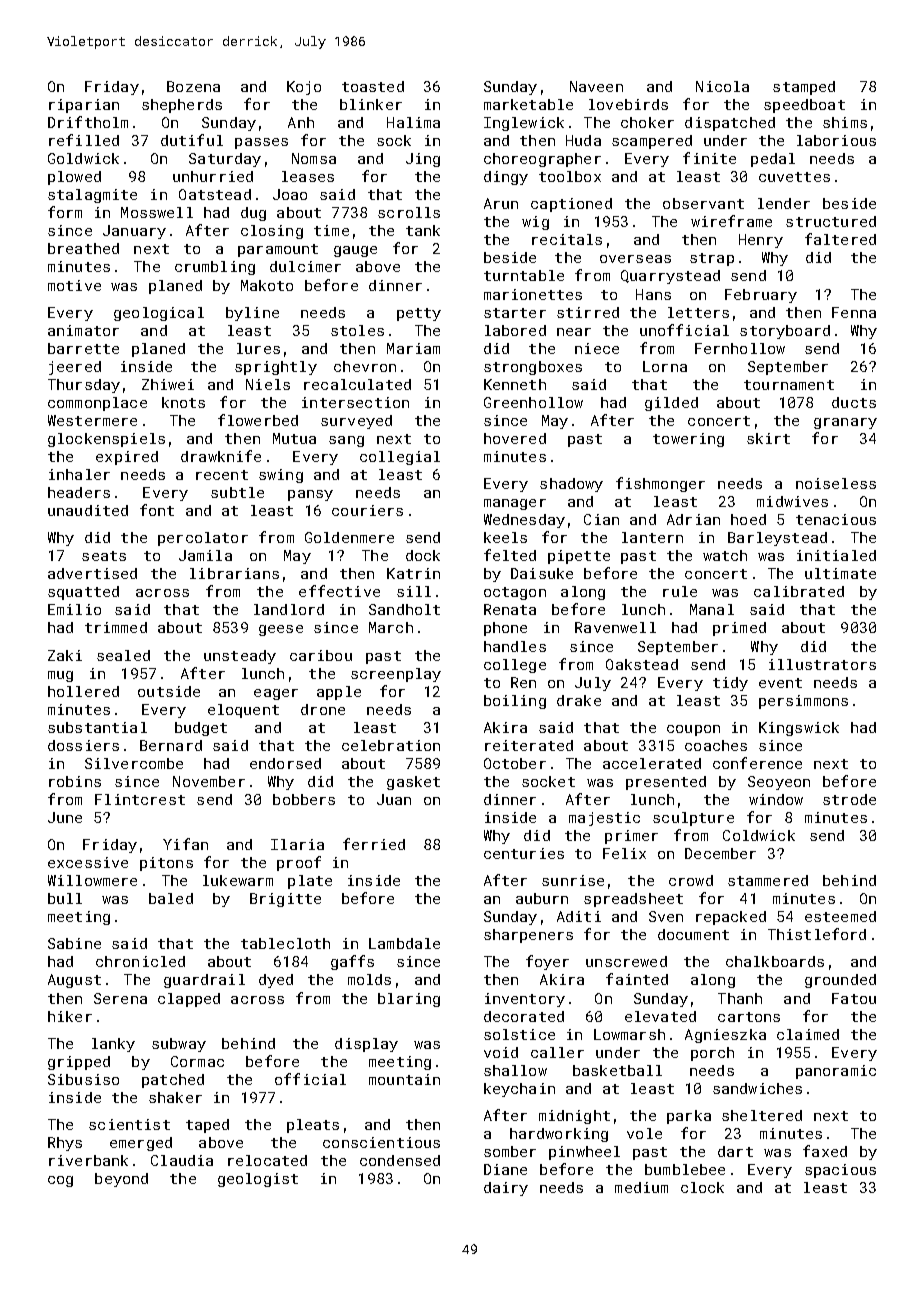 The image size is (924, 1314). What do you see at coordinates (75, 781) in the screenshot?
I see `robins` at bounding box center [75, 781].
